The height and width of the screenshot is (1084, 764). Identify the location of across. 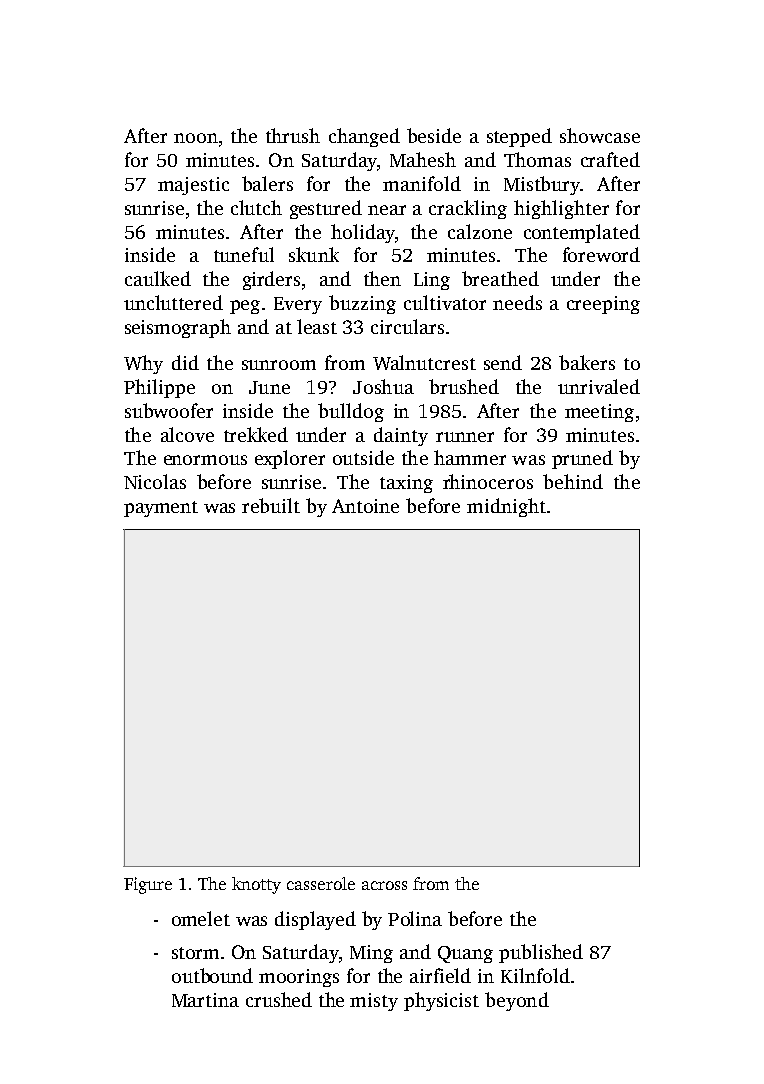
(384, 885).
